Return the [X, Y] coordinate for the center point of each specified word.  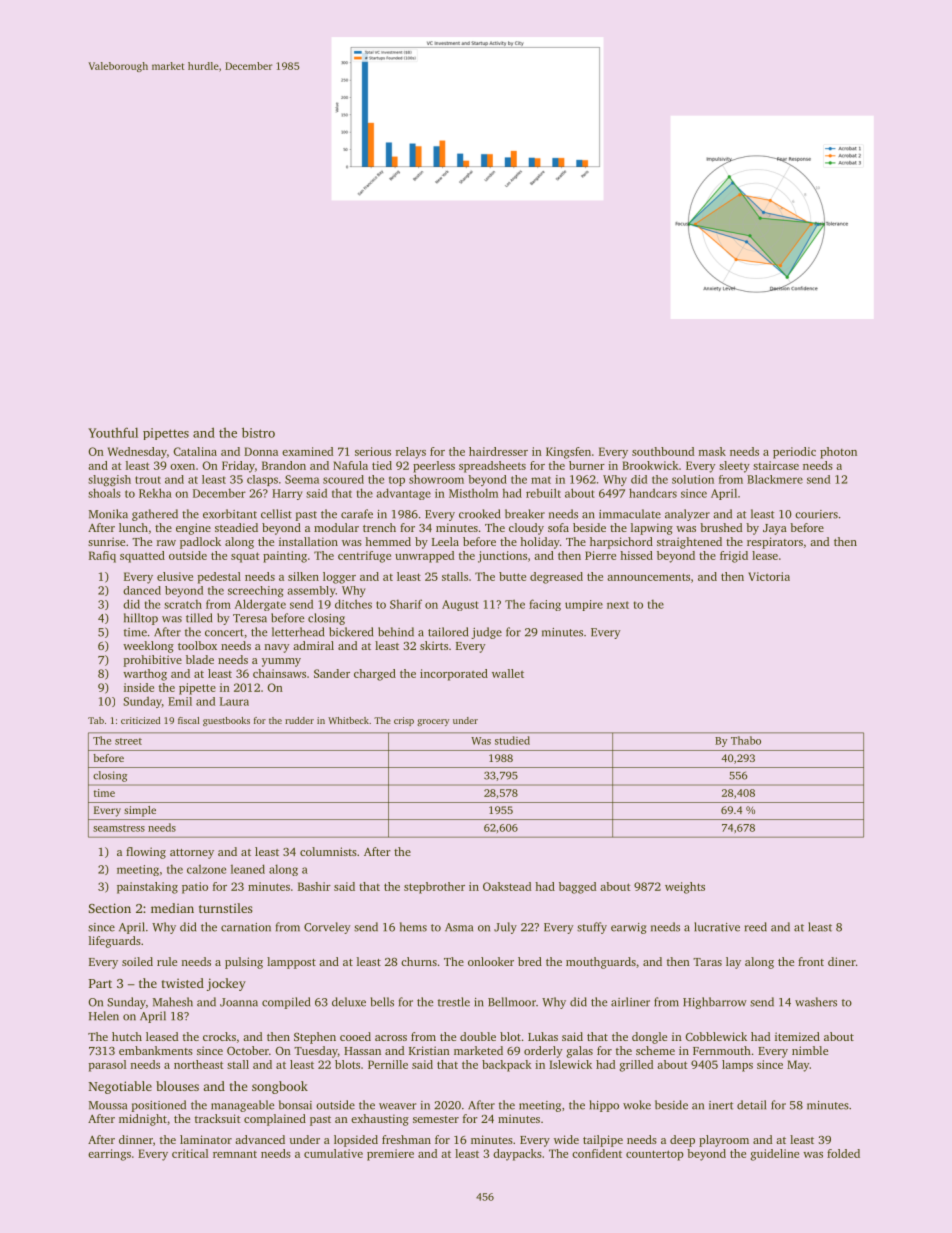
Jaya [775, 529]
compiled [286, 1003]
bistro [258, 432]
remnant [235, 1154]
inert [721, 1105]
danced [142, 590]
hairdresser [498, 451]
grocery [433, 722]
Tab [96, 720]
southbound [663, 451]
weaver [397, 1106]
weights [685, 888]
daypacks [517, 1155]
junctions [502, 557]
